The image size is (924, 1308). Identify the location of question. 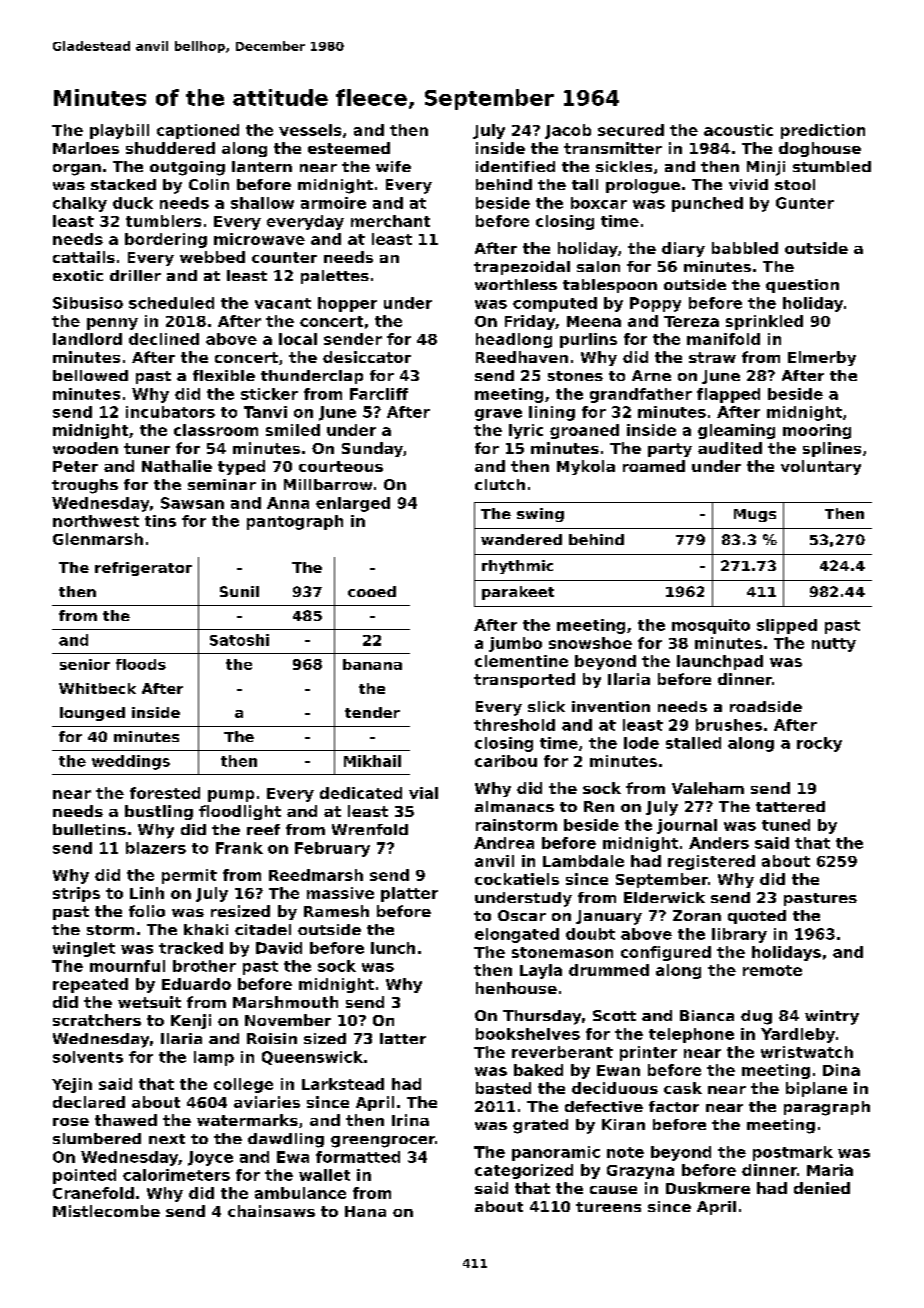
(802, 286).
